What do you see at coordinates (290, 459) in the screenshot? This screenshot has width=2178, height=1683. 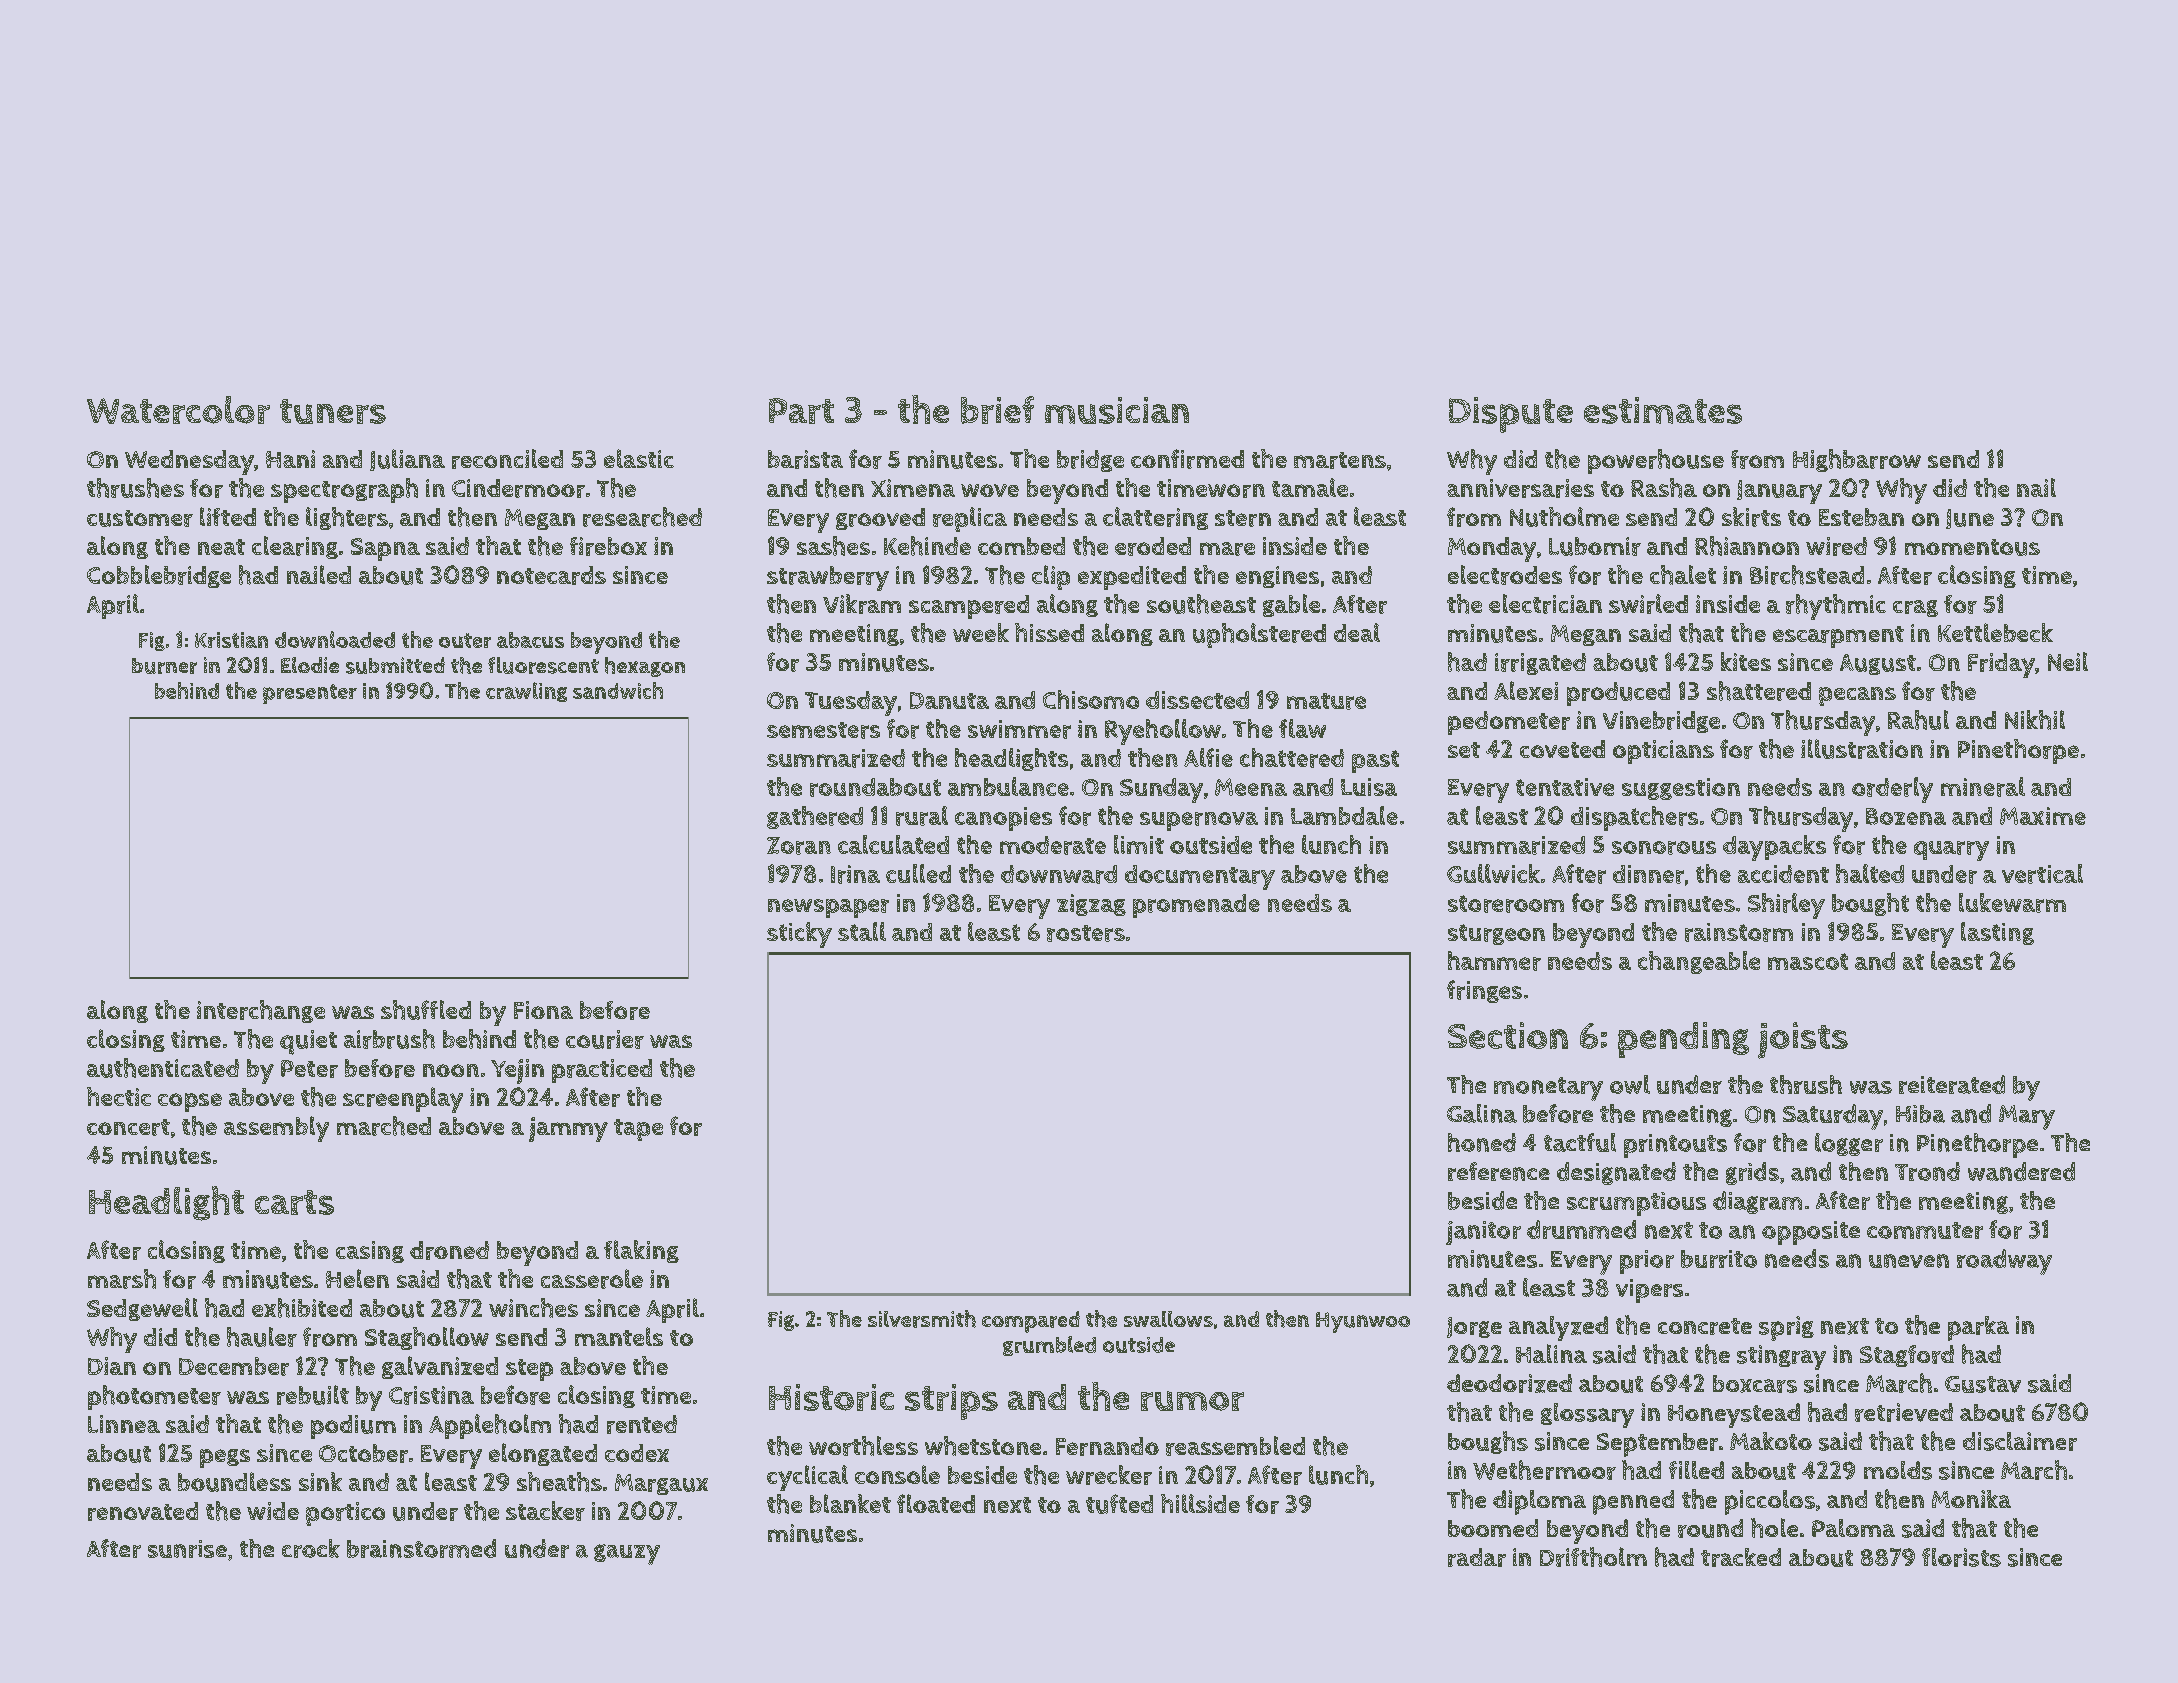 I see `Hani` at bounding box center [290, 459].
